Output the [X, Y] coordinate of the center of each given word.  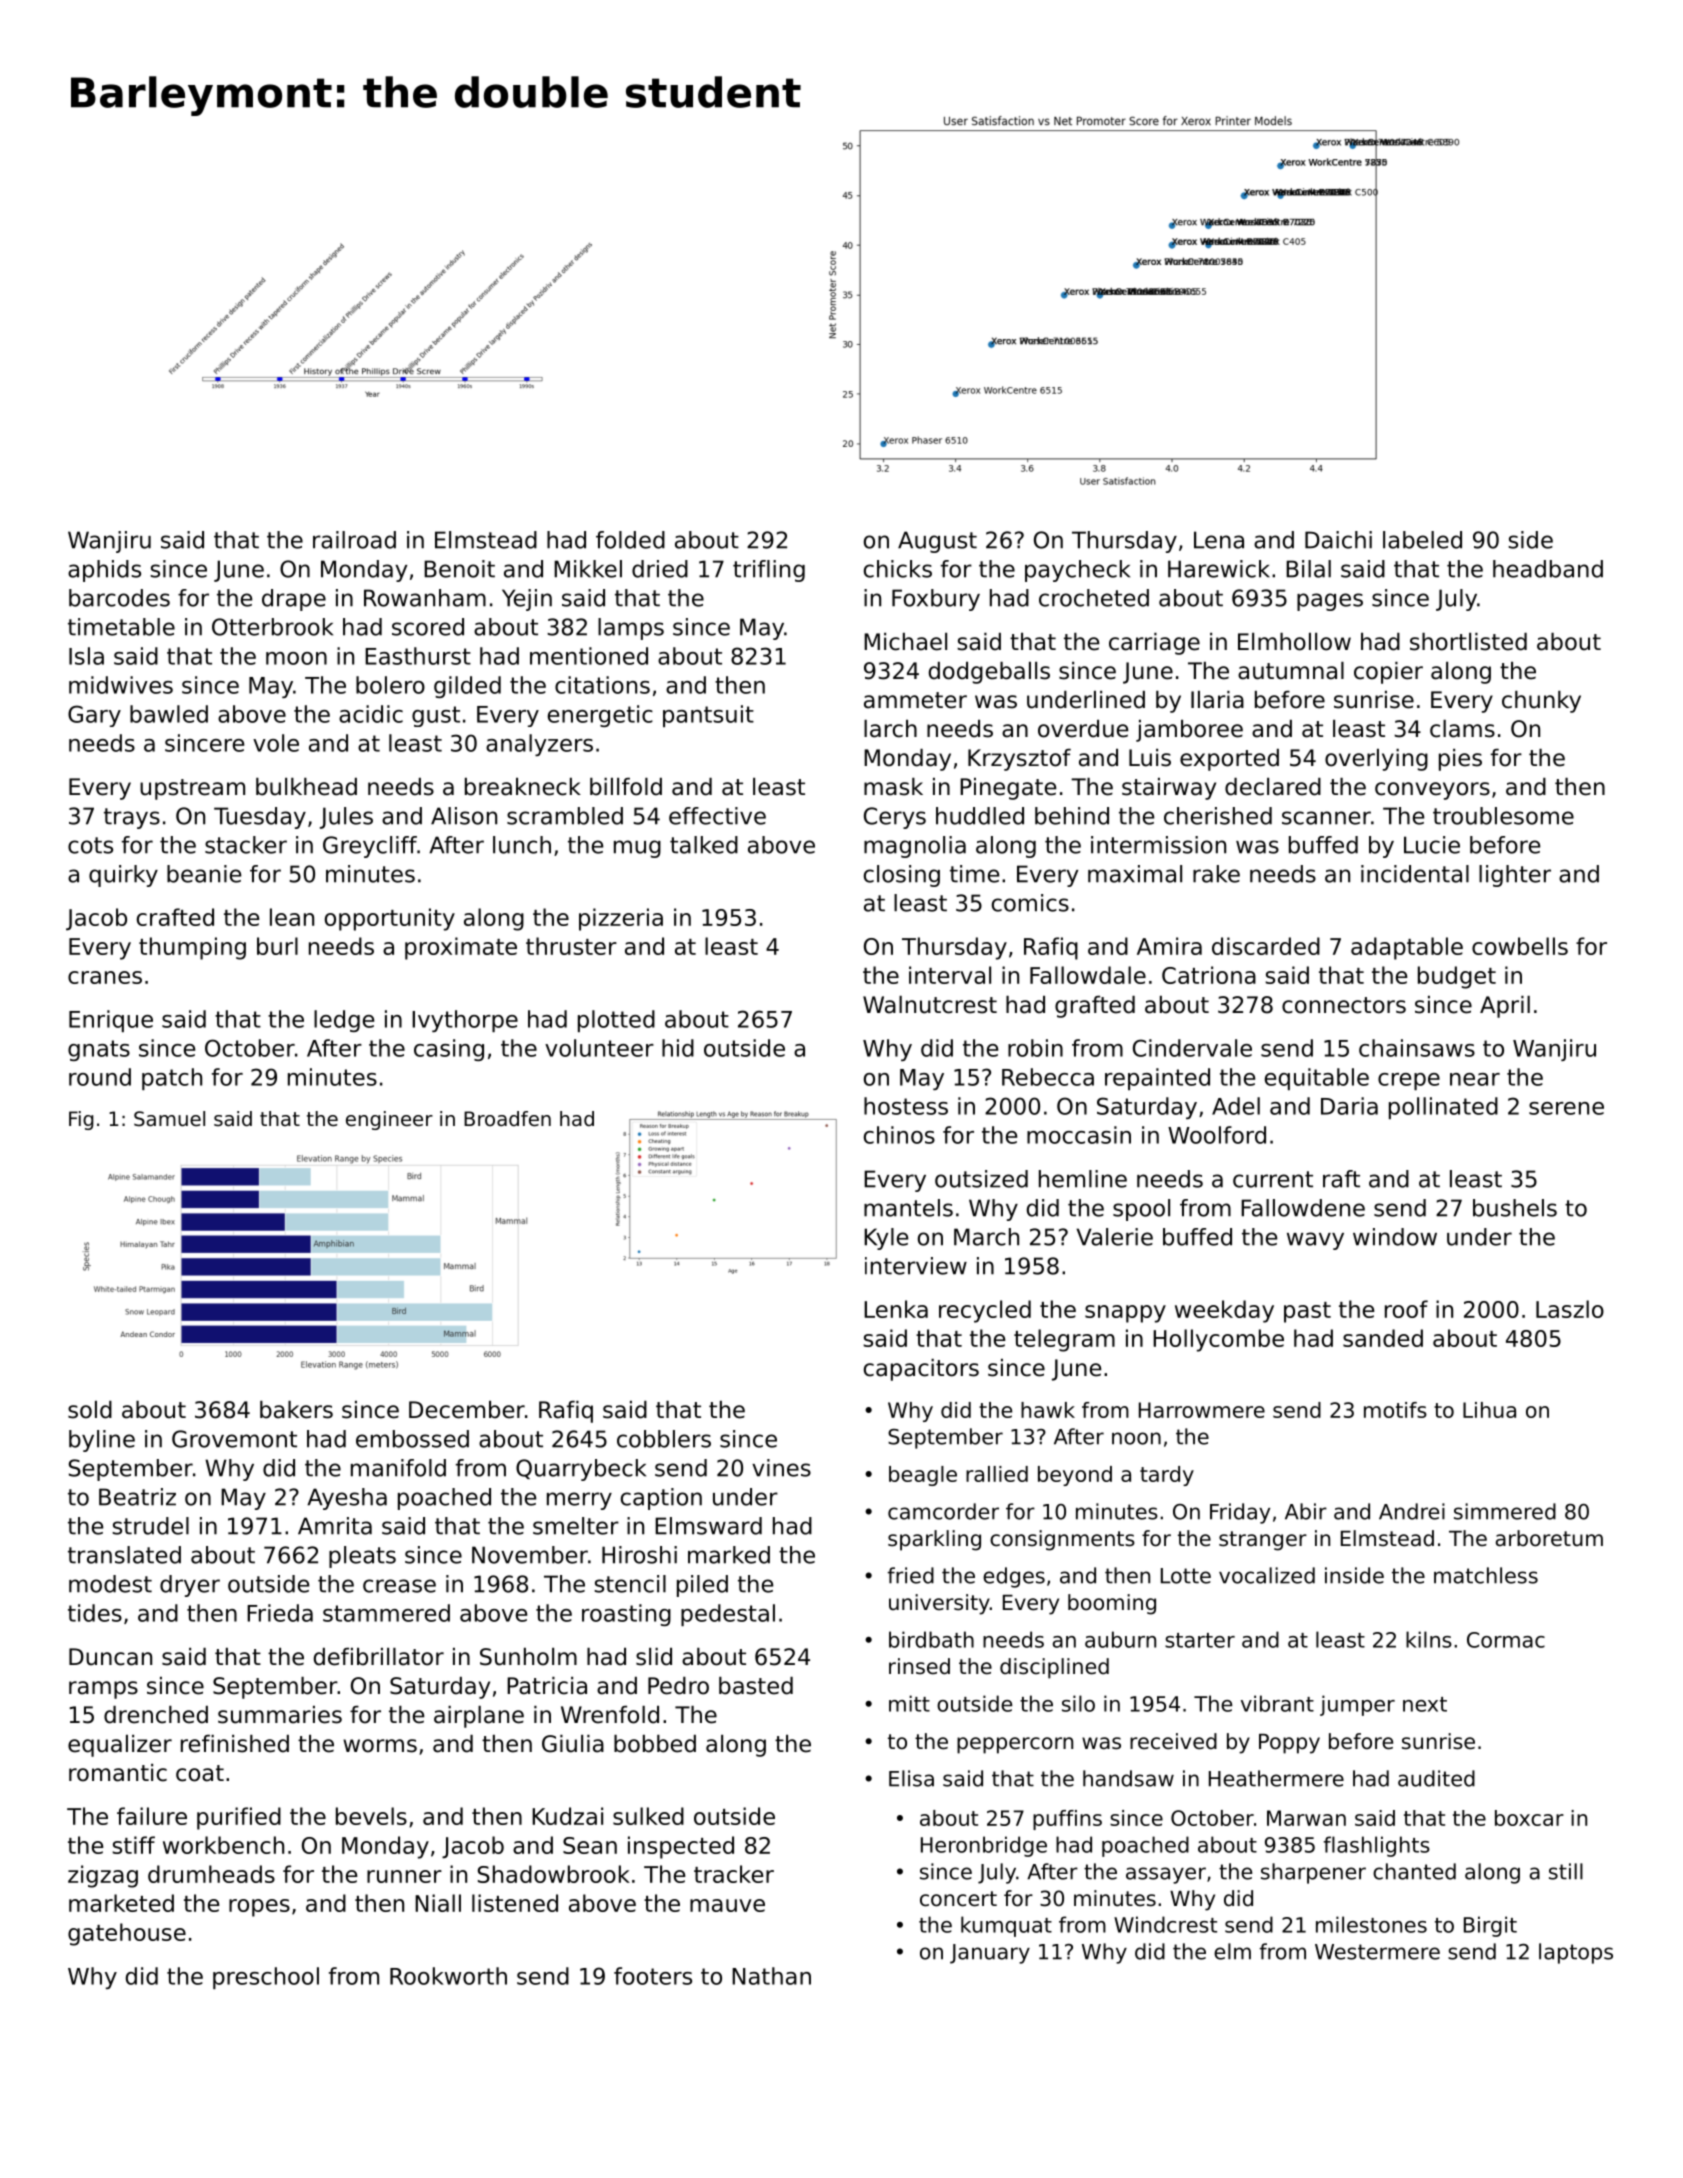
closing [902, 876]
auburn [1120, 1639]
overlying [1376, 760]
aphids [104, 571]
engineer [389, 1120]
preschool [266, 1978]
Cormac [1506, 1640]
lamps [631, 629]
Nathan [771, 1976]
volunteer [599, 1048]
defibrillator [379, 1657]
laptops [1576, 1953]
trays [132, 818]
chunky [1541, 702]
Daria [1349, 1106]
